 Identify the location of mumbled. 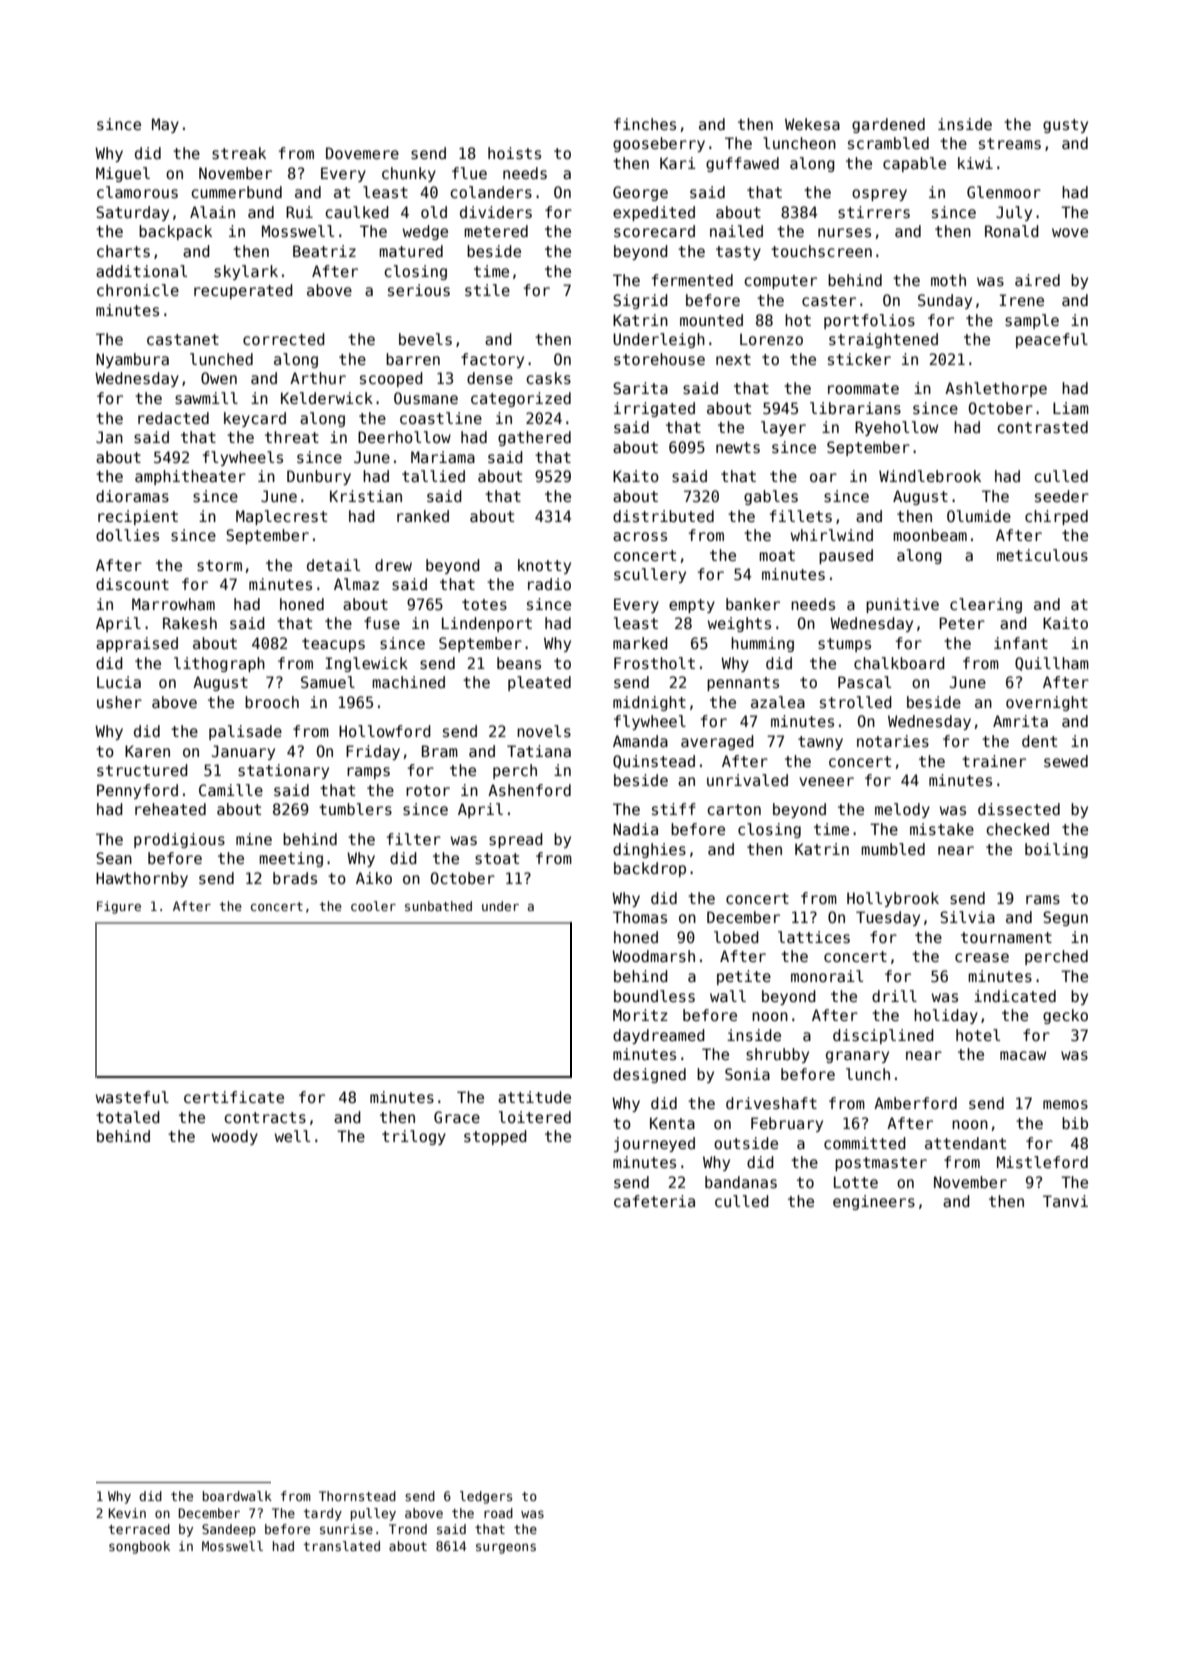
(893, 849).
